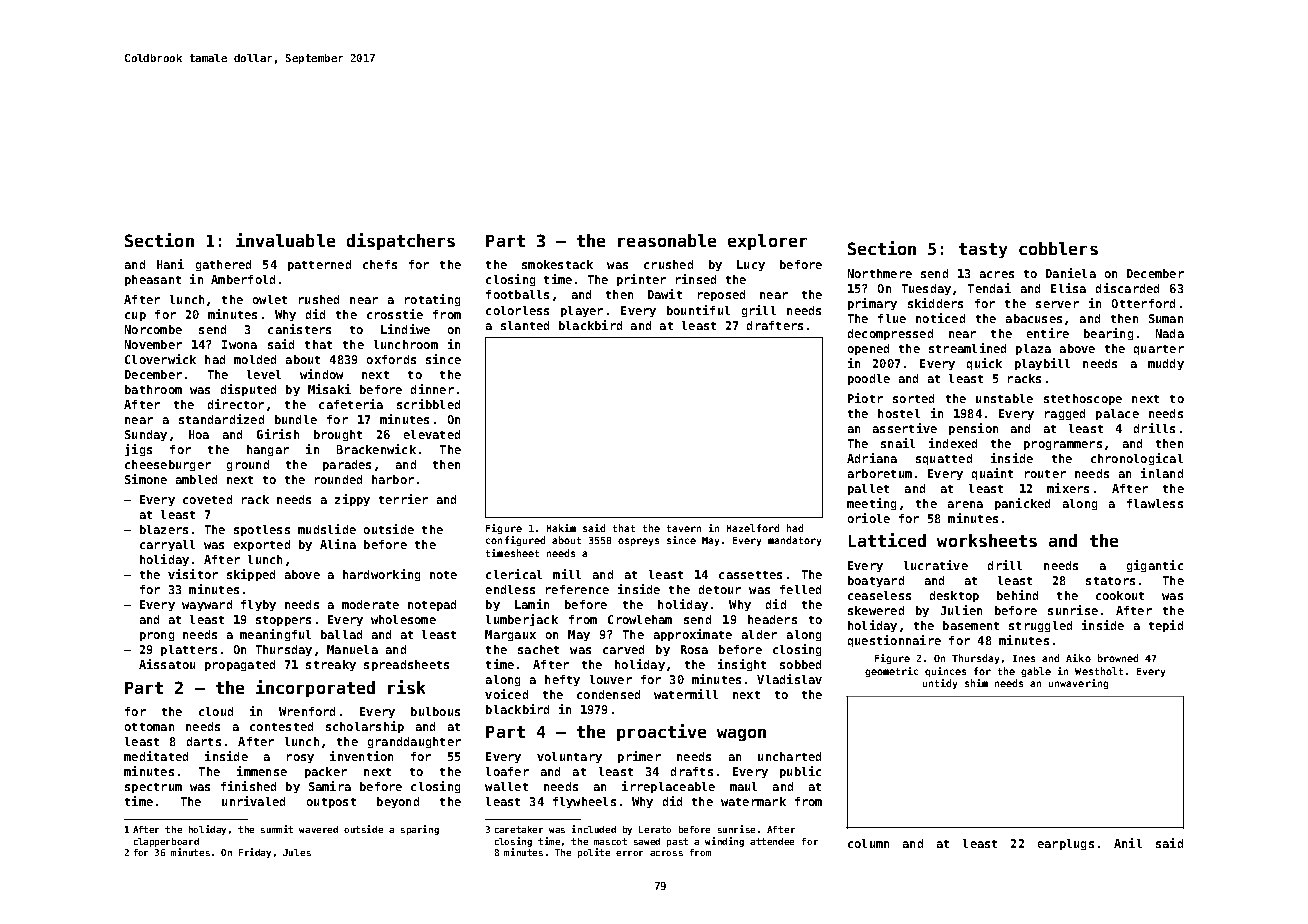 The width and height of the screenshot is (1308, 924). What do you see at coordinates (1166, 364) in the screenshot?
I see `muddy` at bounding box center [1166, 364].
